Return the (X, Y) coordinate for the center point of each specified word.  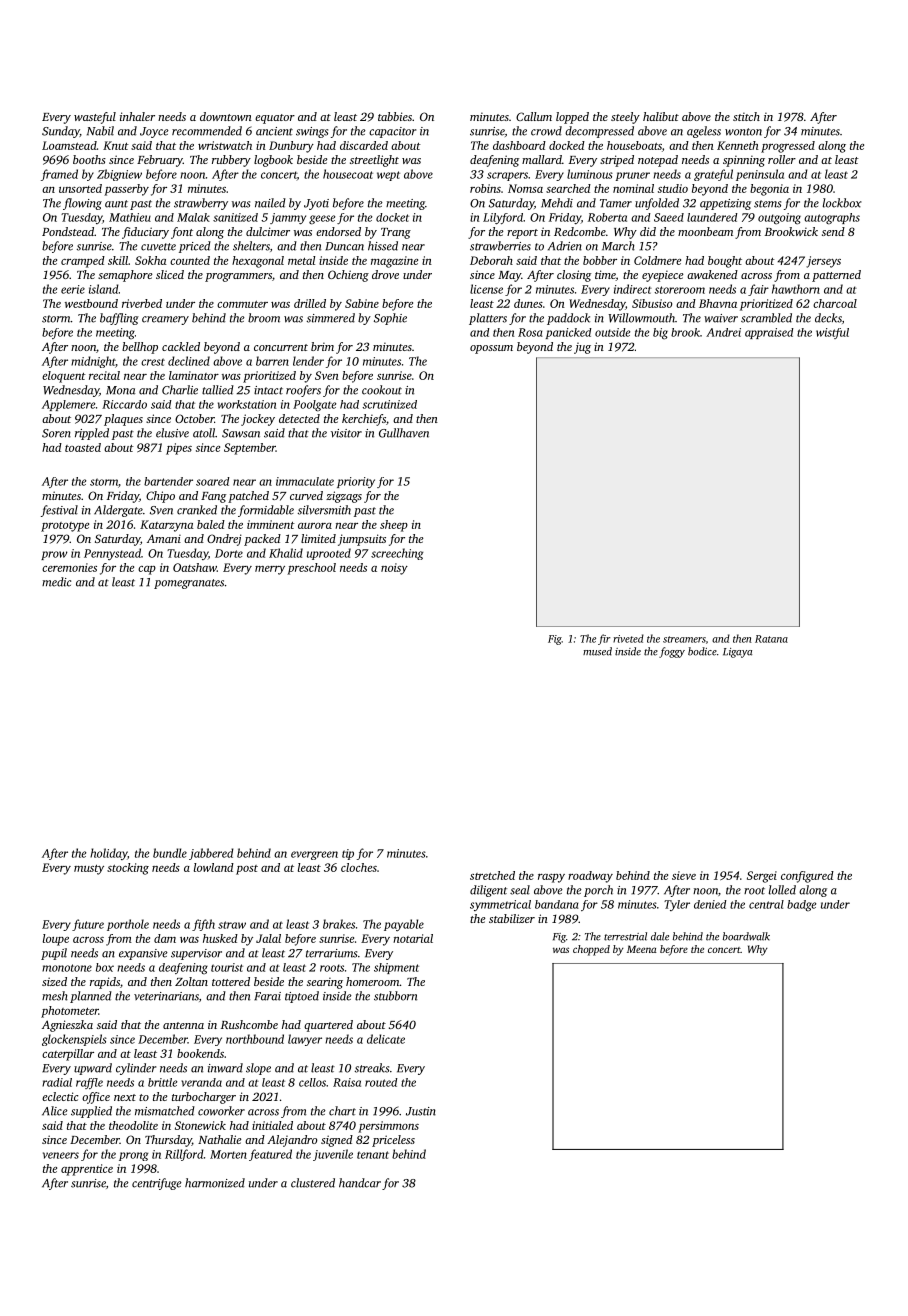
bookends (200, 1053)
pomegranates (189, 584)
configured (807, 877)
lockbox (842, 203)
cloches (359, 867)
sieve (684, 875)
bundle (170, 853)
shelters (251, 246)
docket (392, 217)
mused (597, 651)
